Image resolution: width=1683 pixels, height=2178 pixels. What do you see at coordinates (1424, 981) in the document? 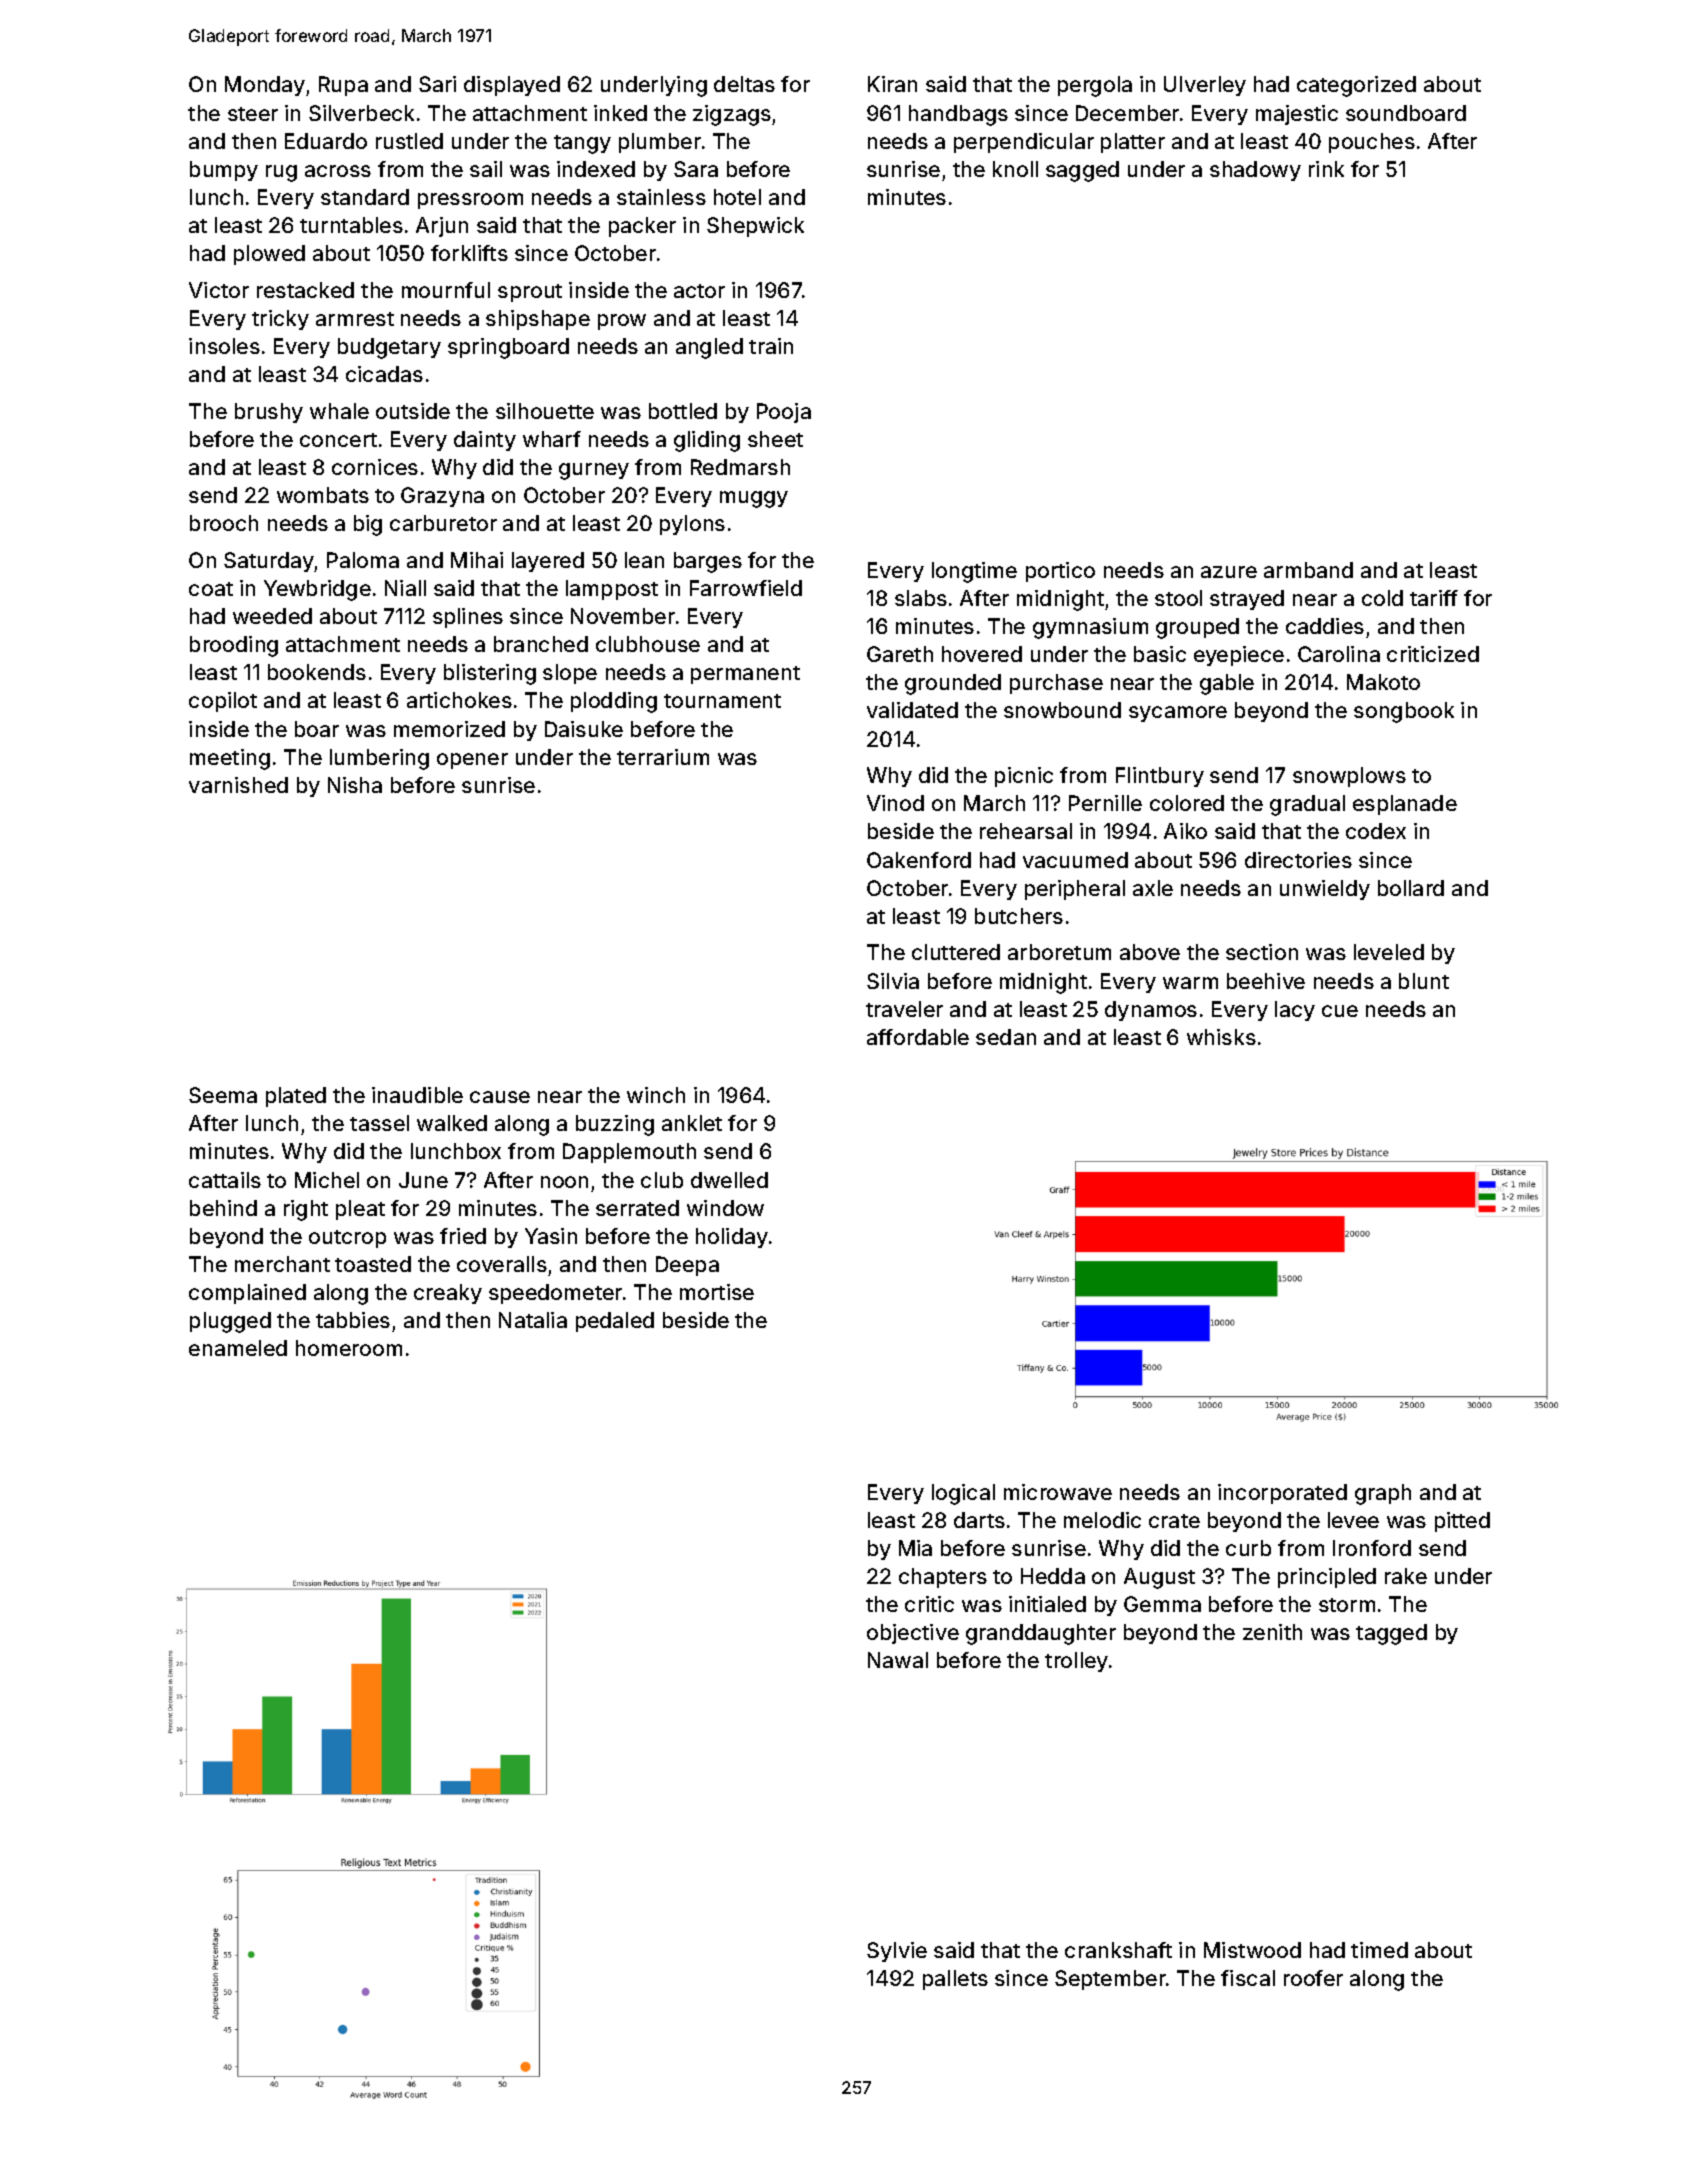
I see `blunt` at bounding box center [1424, 981].
